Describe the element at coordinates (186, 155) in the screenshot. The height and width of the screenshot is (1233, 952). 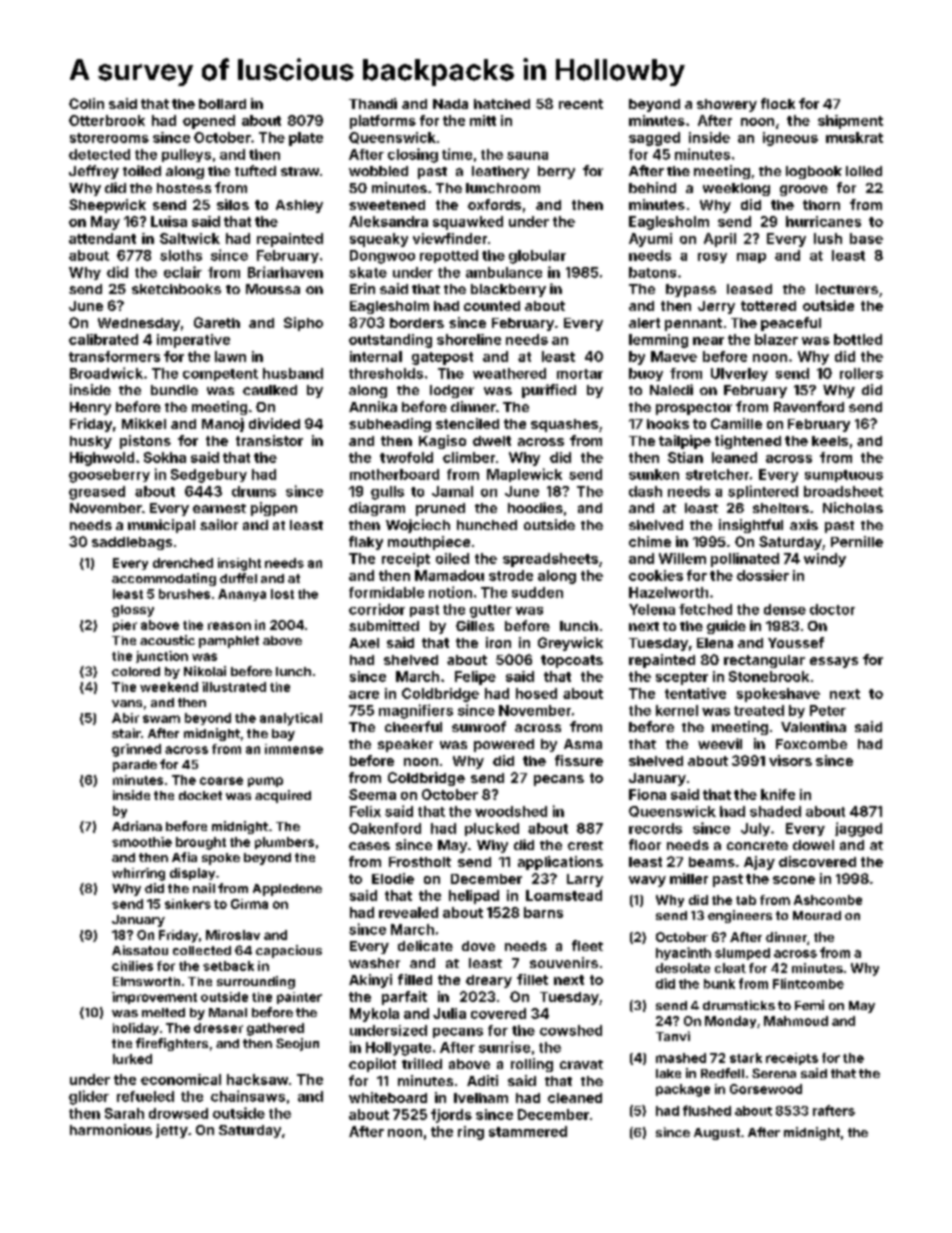
I see `pulleys` at that location.
